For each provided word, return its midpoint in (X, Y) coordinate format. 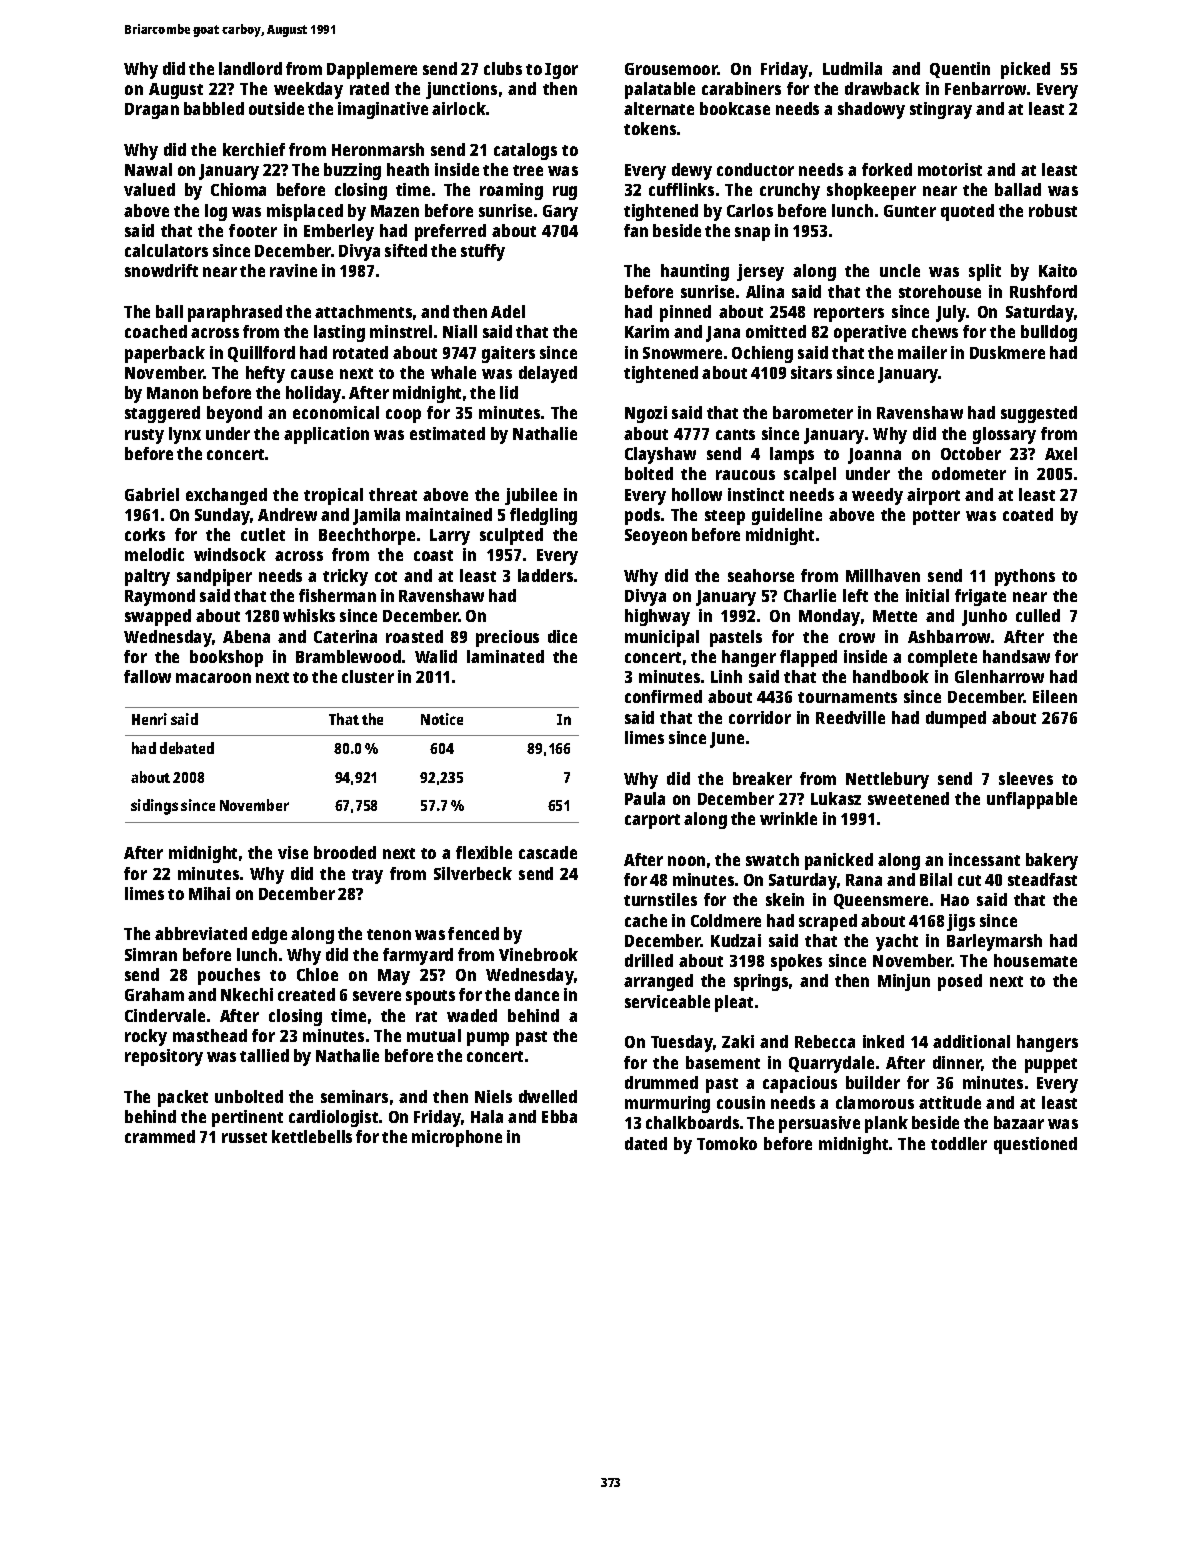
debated (187, 748)
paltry (147, 577)
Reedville (850, 717)
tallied (264, 1055)
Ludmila (852, 68)
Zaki (738, 1041)
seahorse (761, 575)
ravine (293, 270)
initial (927, 595)
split (985, 272)
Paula (645, 798)
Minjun (904, 982)
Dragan (152, 111)
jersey (760, 272)
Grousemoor (671, 69)
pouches (229, 976)
